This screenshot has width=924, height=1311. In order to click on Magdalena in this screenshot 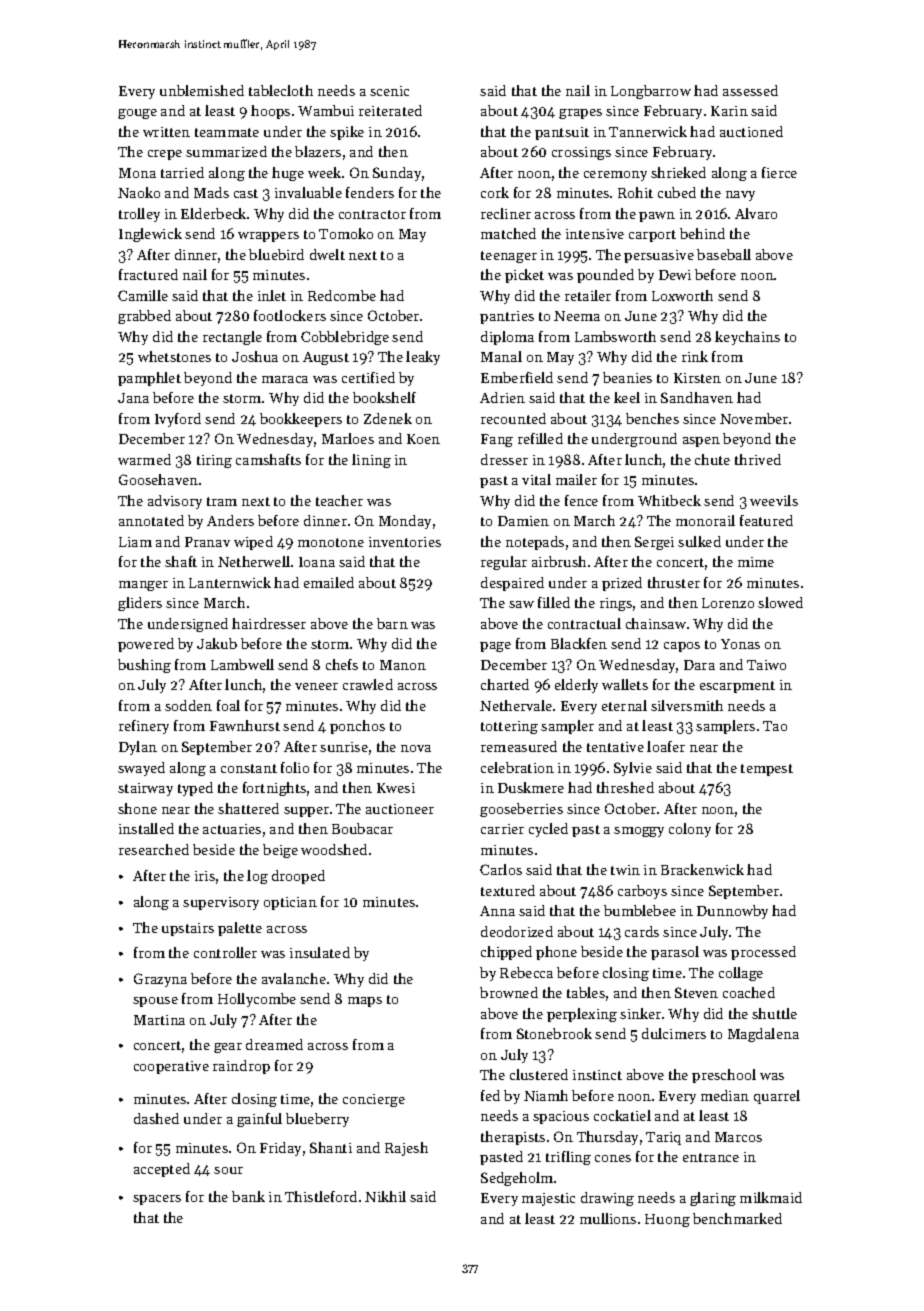, I will do `click(763, 1035)`.
